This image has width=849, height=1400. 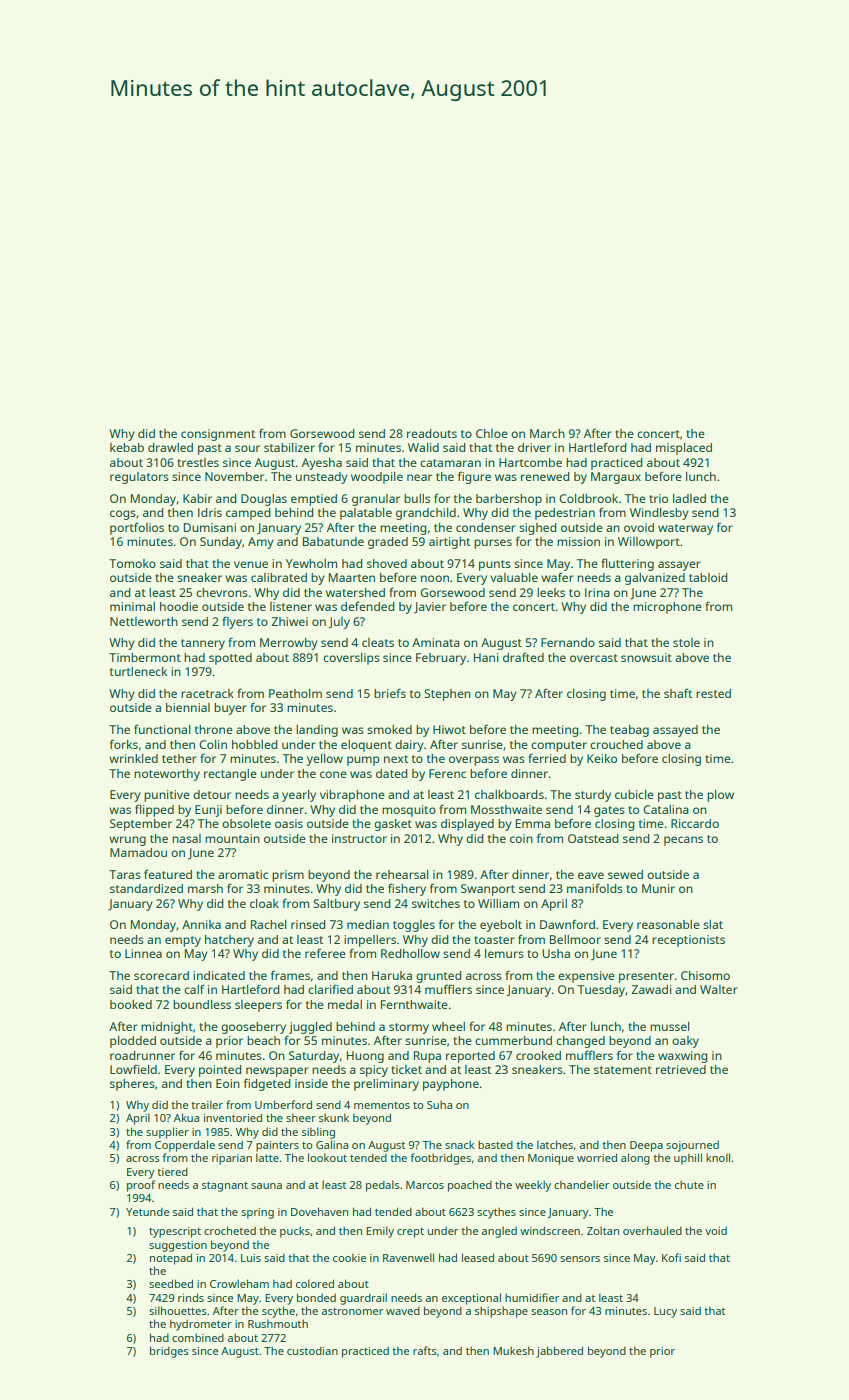 I want to click on Ravenwell, so click(x=408, y=1257).
